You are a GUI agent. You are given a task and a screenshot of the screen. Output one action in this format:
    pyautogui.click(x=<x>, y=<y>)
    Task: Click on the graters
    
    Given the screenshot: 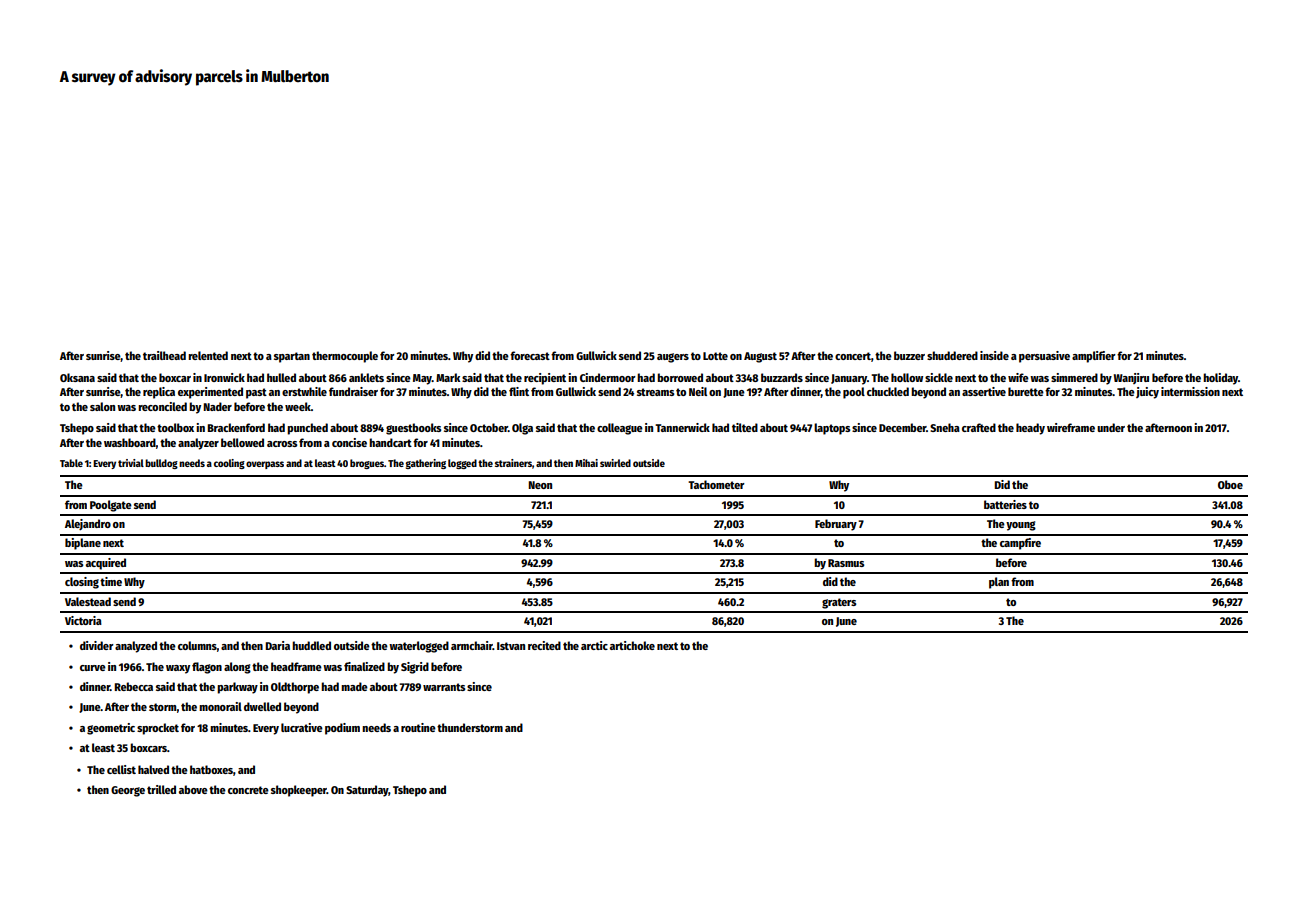 What is the action you would take?
    pyautogui.click(x=839, y=603)
